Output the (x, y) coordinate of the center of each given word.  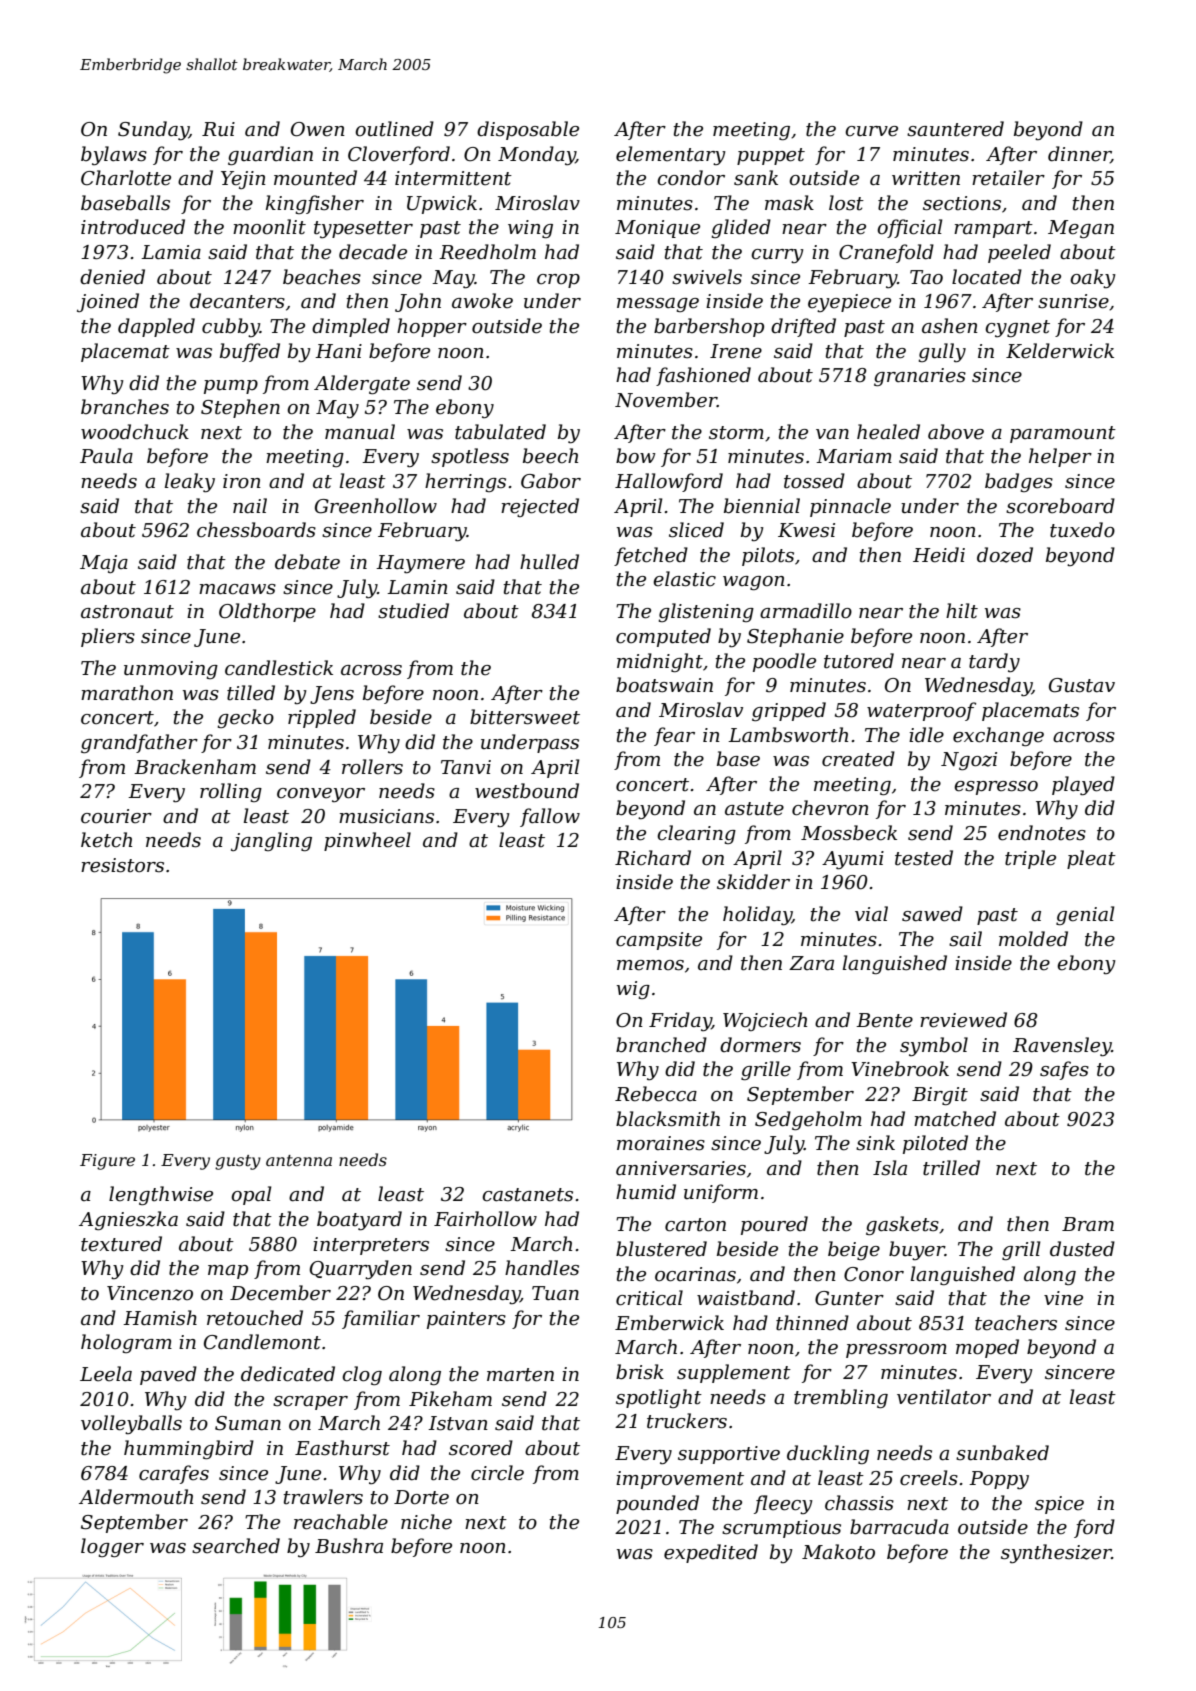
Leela (106, 1374)
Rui (218, 129)
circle (497, 1473)
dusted (1082, 1249)
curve (871, 131)
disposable (528, 130)
